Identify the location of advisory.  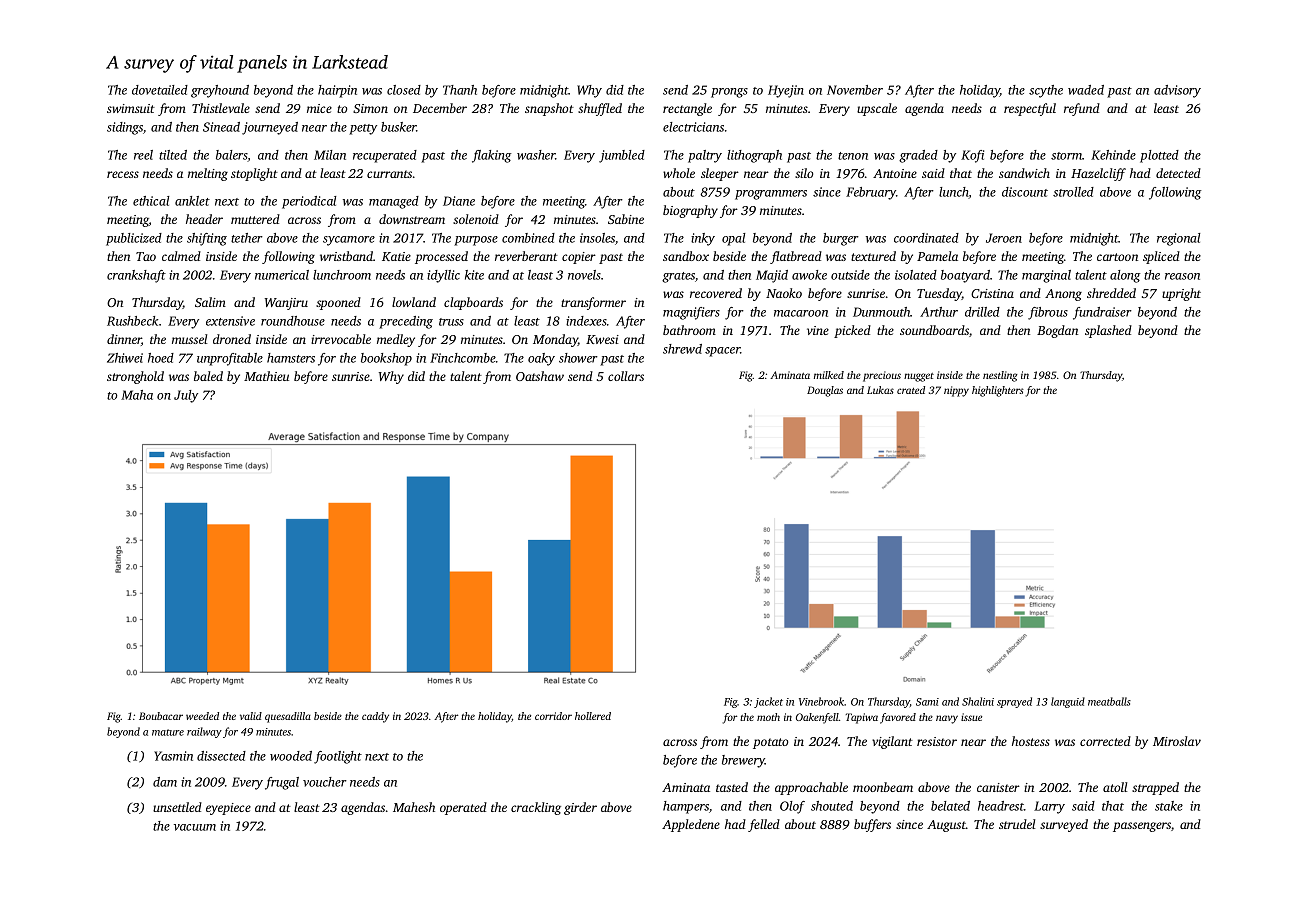
(1177, 91).
